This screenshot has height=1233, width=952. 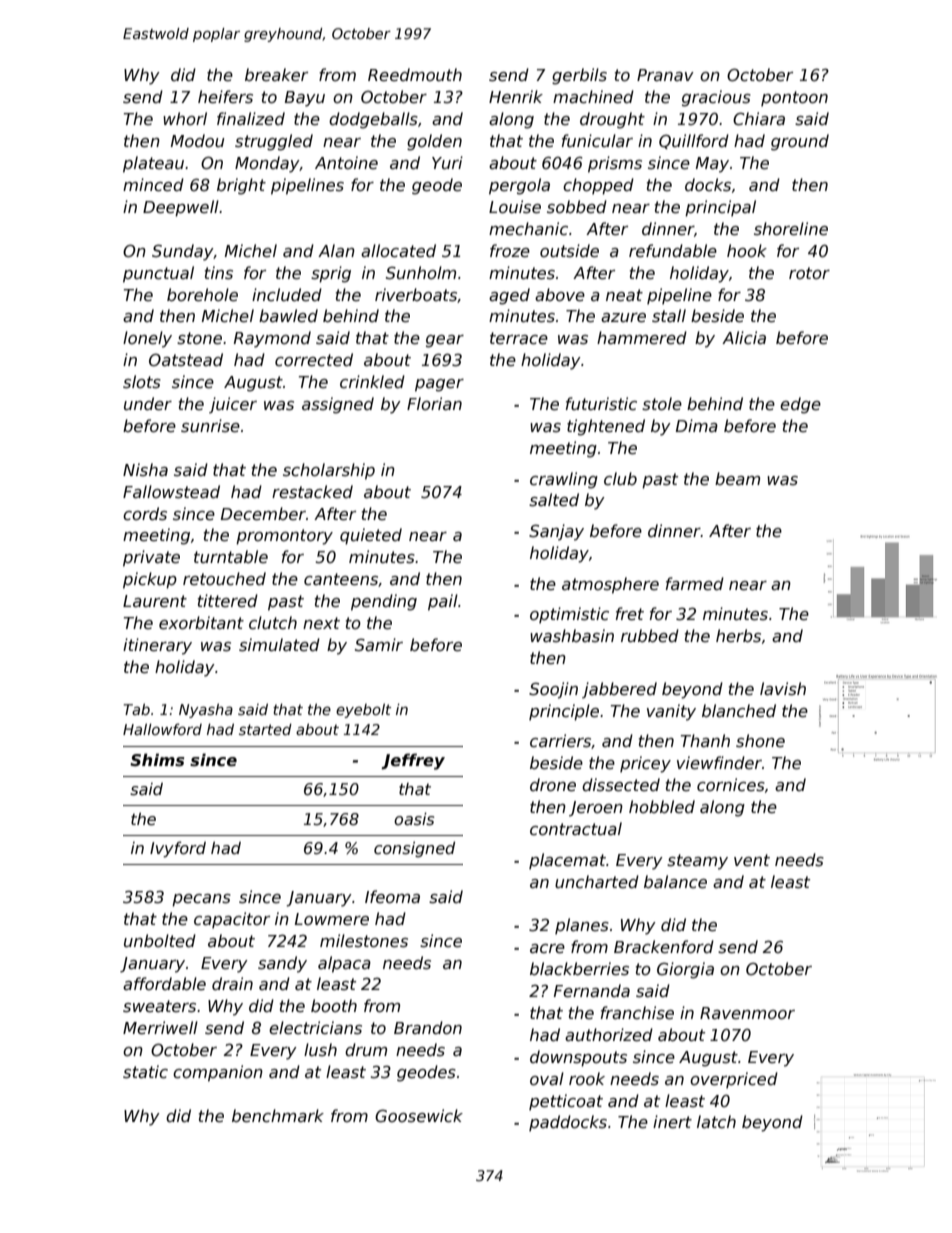 I want to click on latch, so click(x=716, y=1122).
